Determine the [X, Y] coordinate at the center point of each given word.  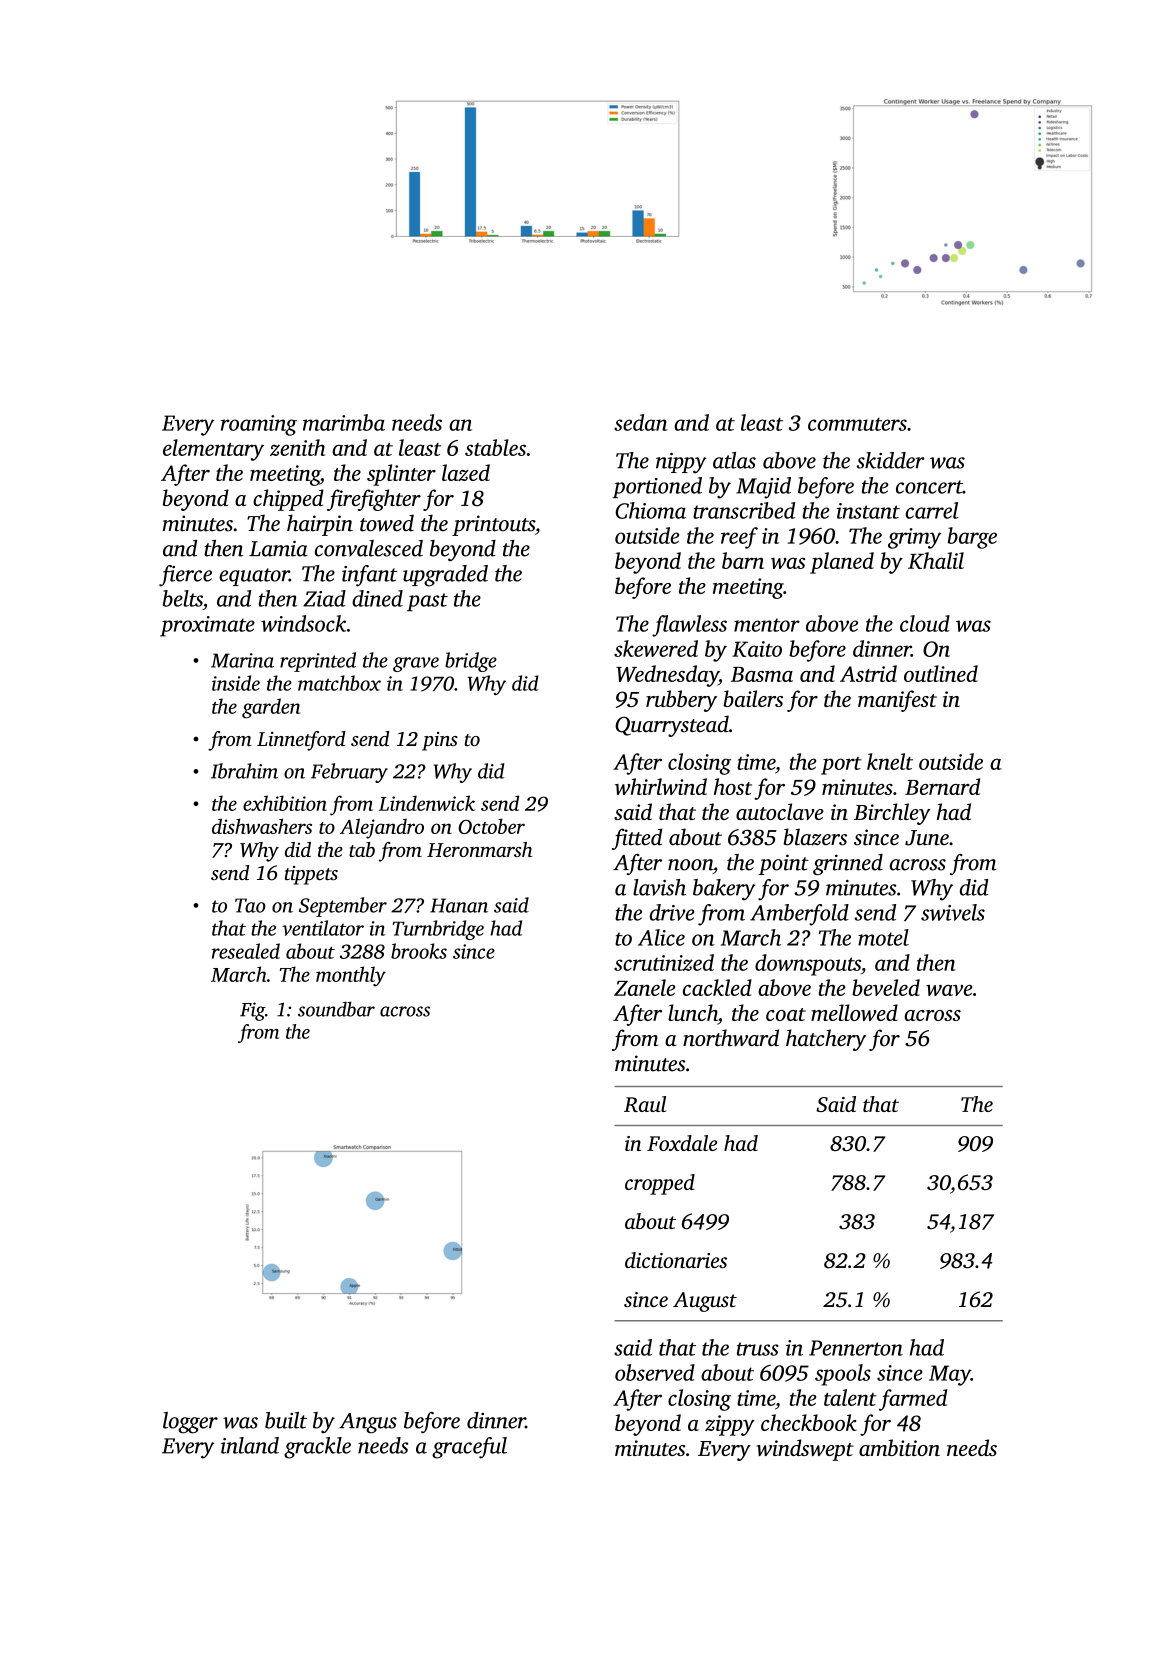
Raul [645, 1104]
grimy [914, 538]
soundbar [336, 1009]
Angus [368, 1423]
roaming [259, 425]
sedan [641, 422]
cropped [660, 1184]
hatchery [826, 1040]
